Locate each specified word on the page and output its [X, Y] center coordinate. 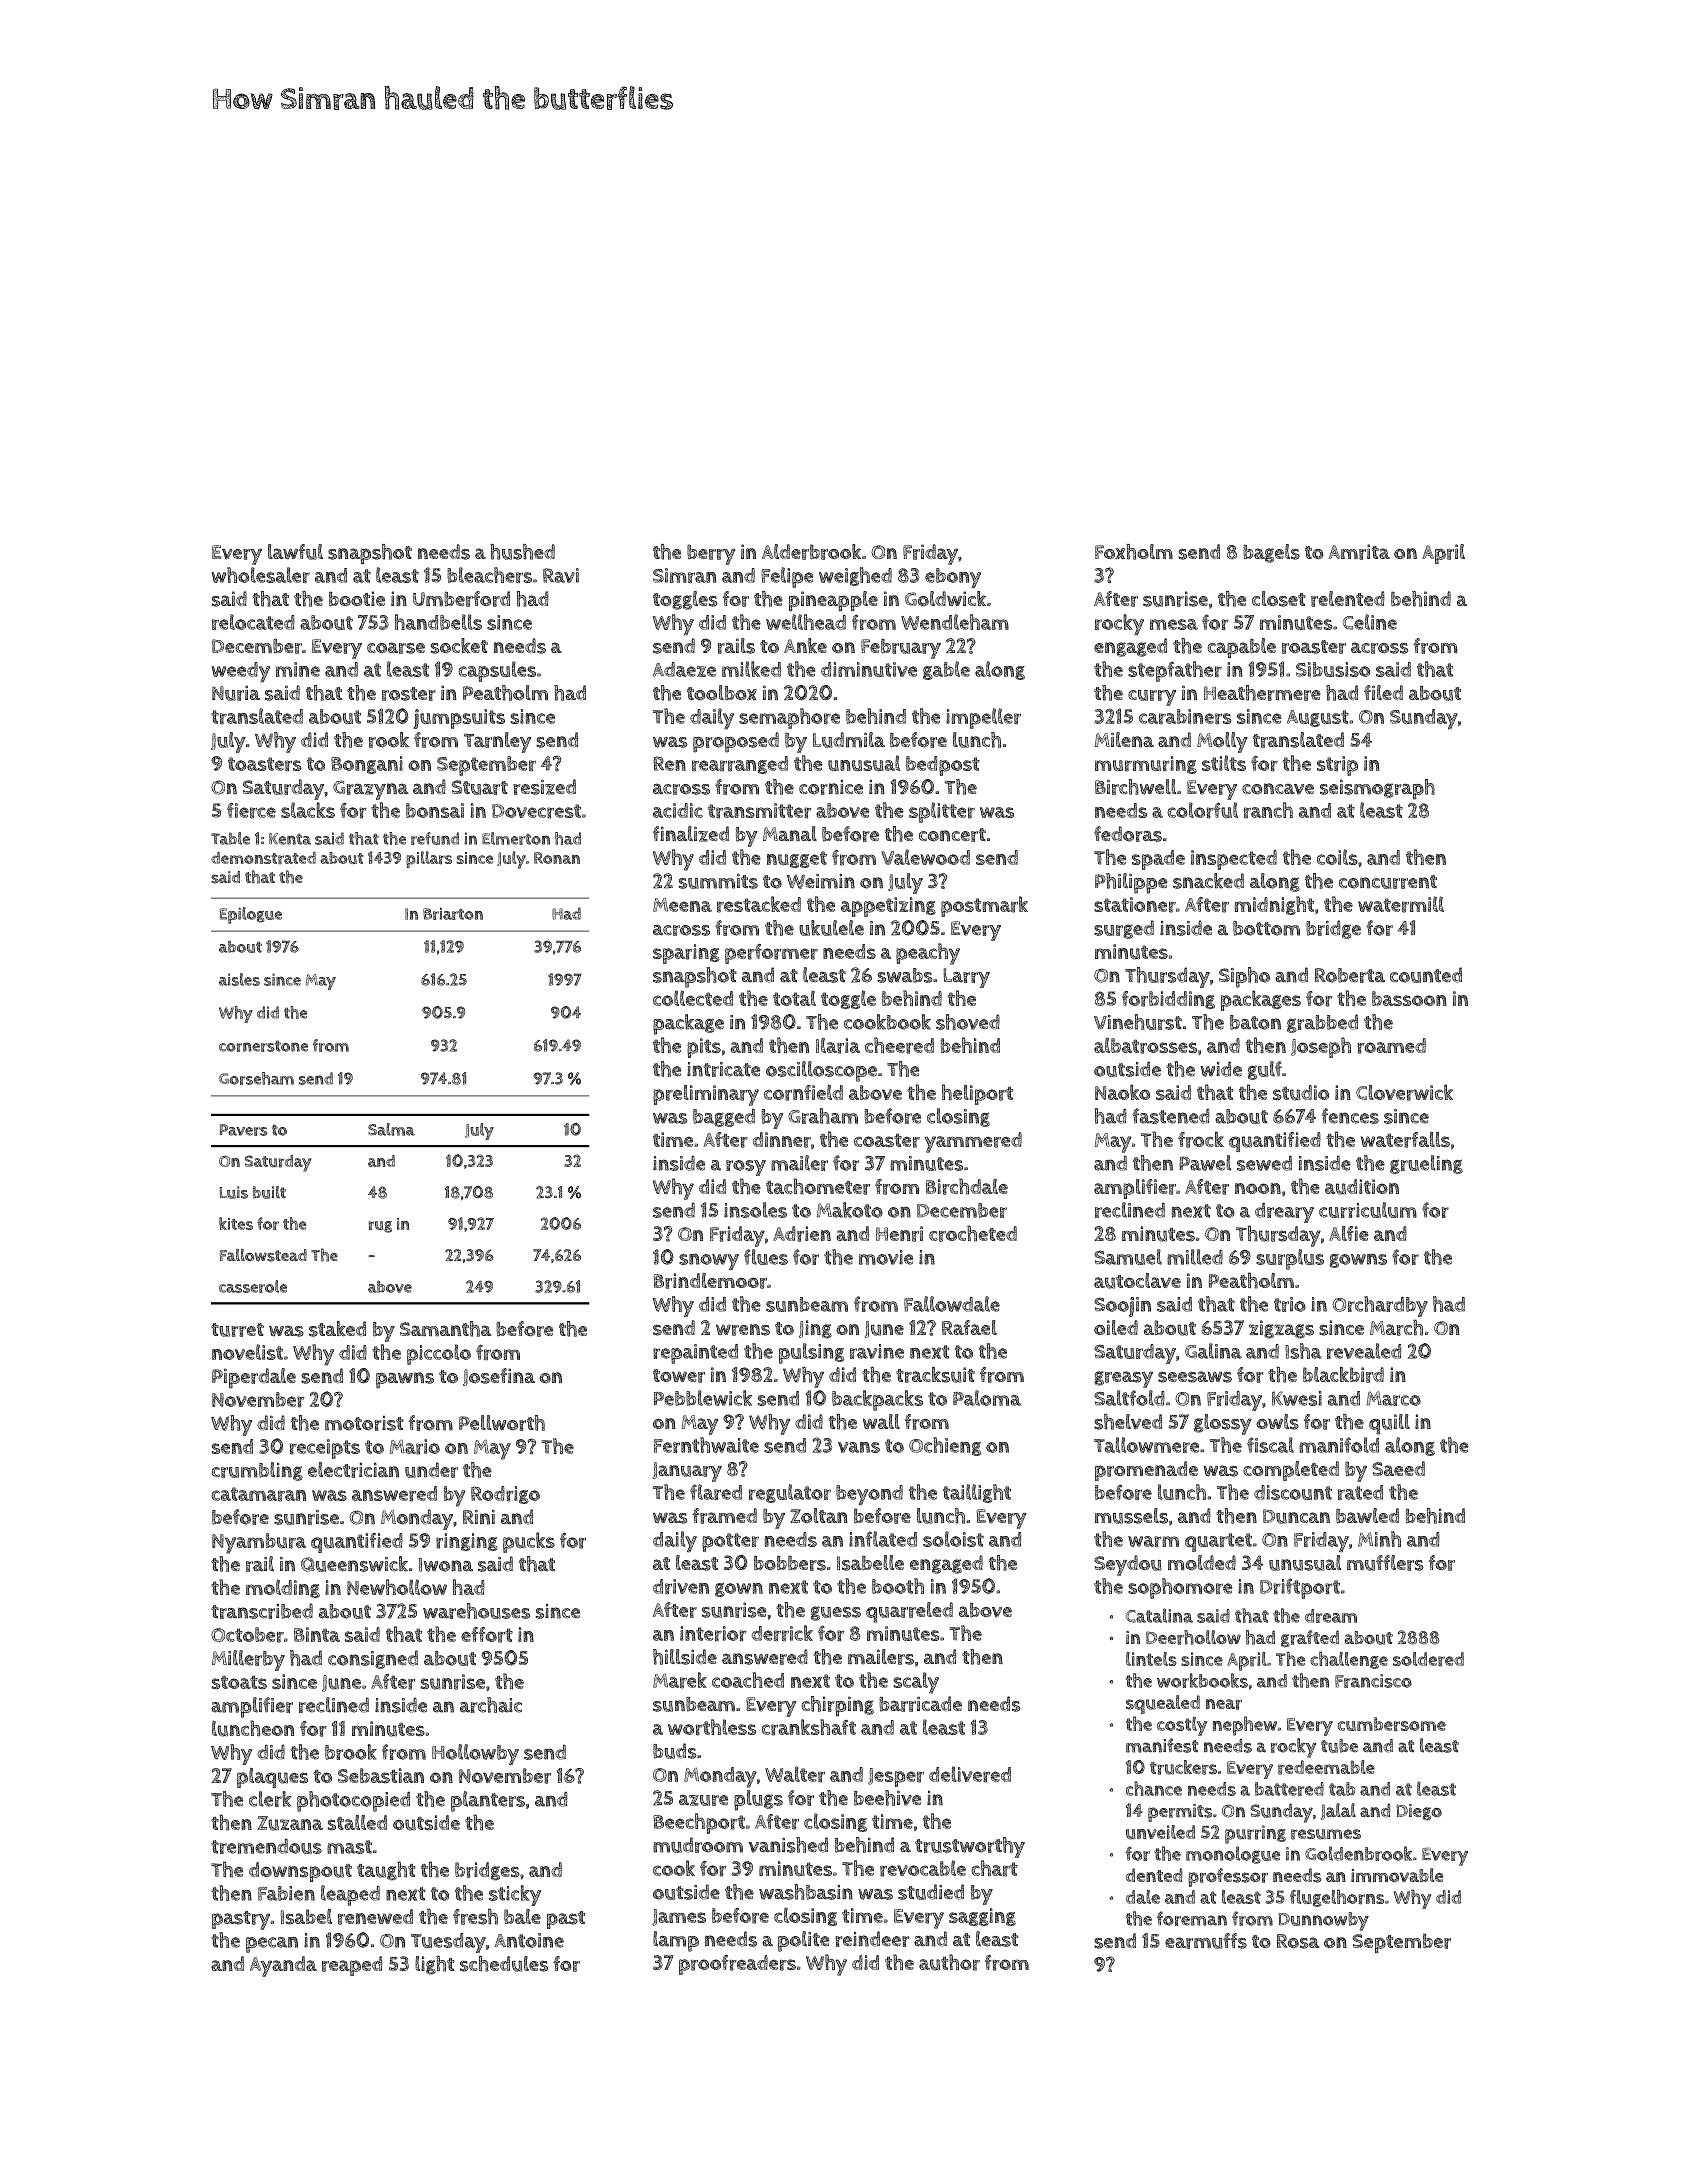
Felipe [787, 577]
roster [409, 694]
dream [1331, 1616]
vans [859, 1447]
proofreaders [737, 1965]
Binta [317, 1634]
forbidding [1168, 1000]
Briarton [453, 913]
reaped [352, 1966]
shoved [968, 1022]
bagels [1271, 553]
